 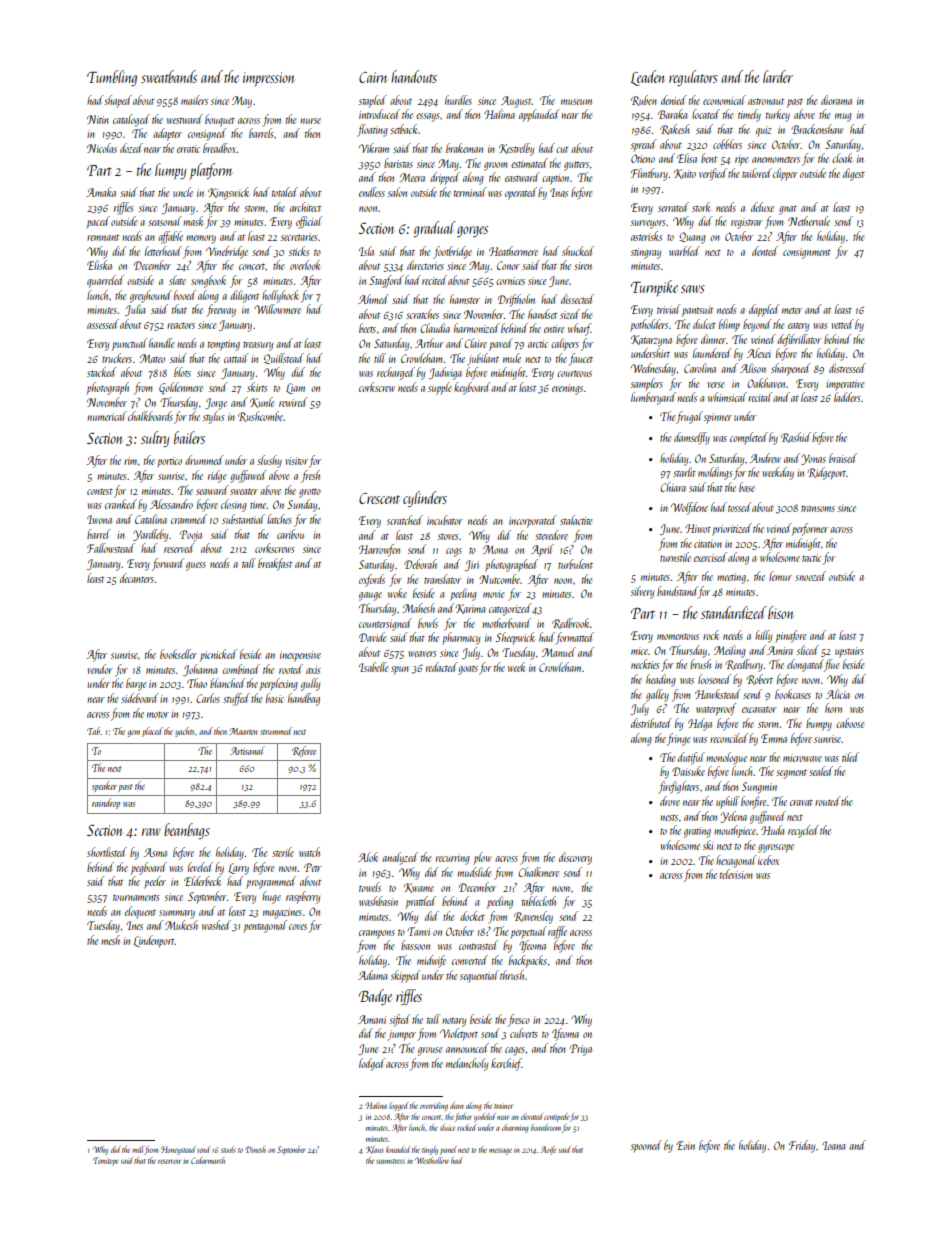 I want to click on sweatbands, so click(x=169, y=76).
